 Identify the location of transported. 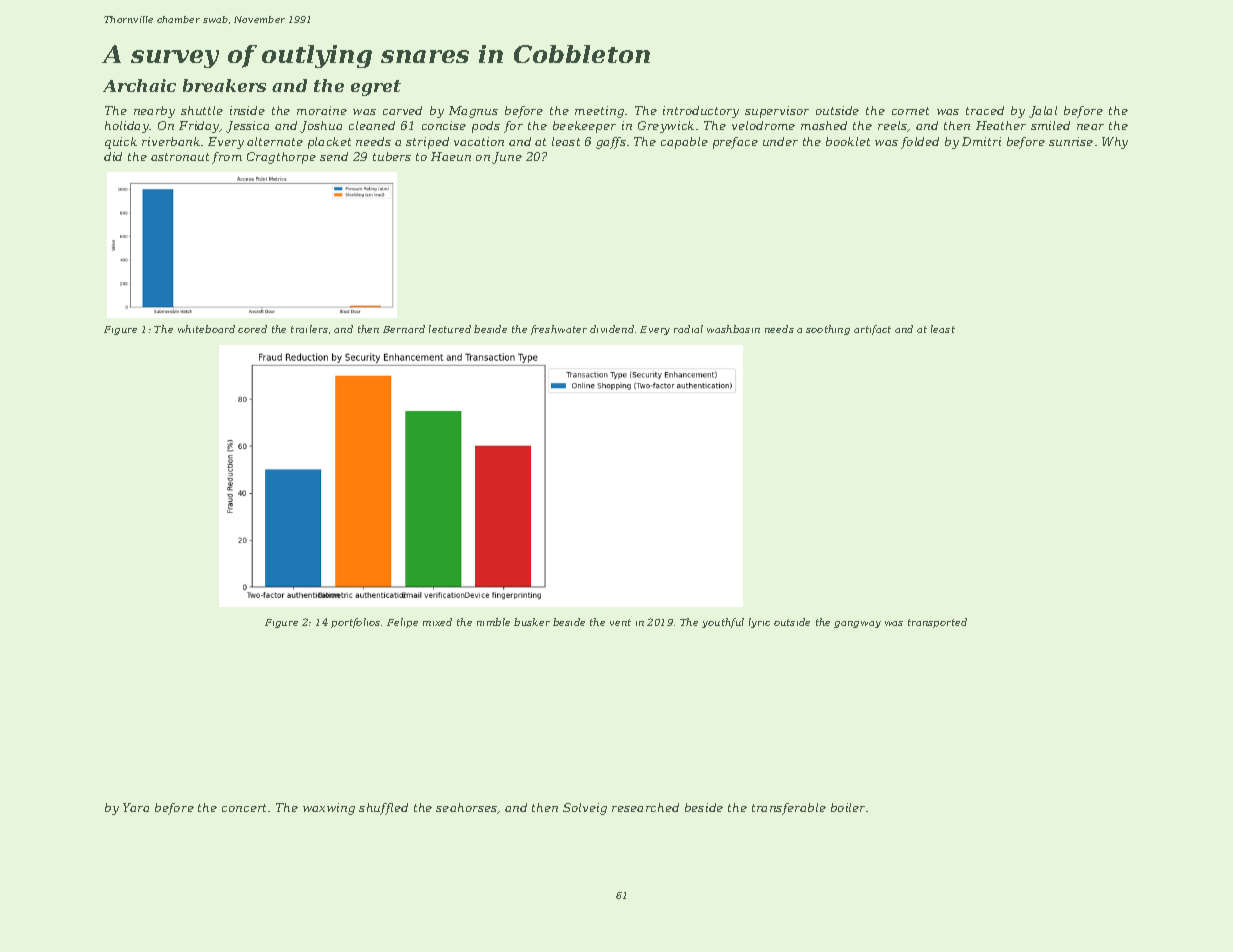
(937, 623).
